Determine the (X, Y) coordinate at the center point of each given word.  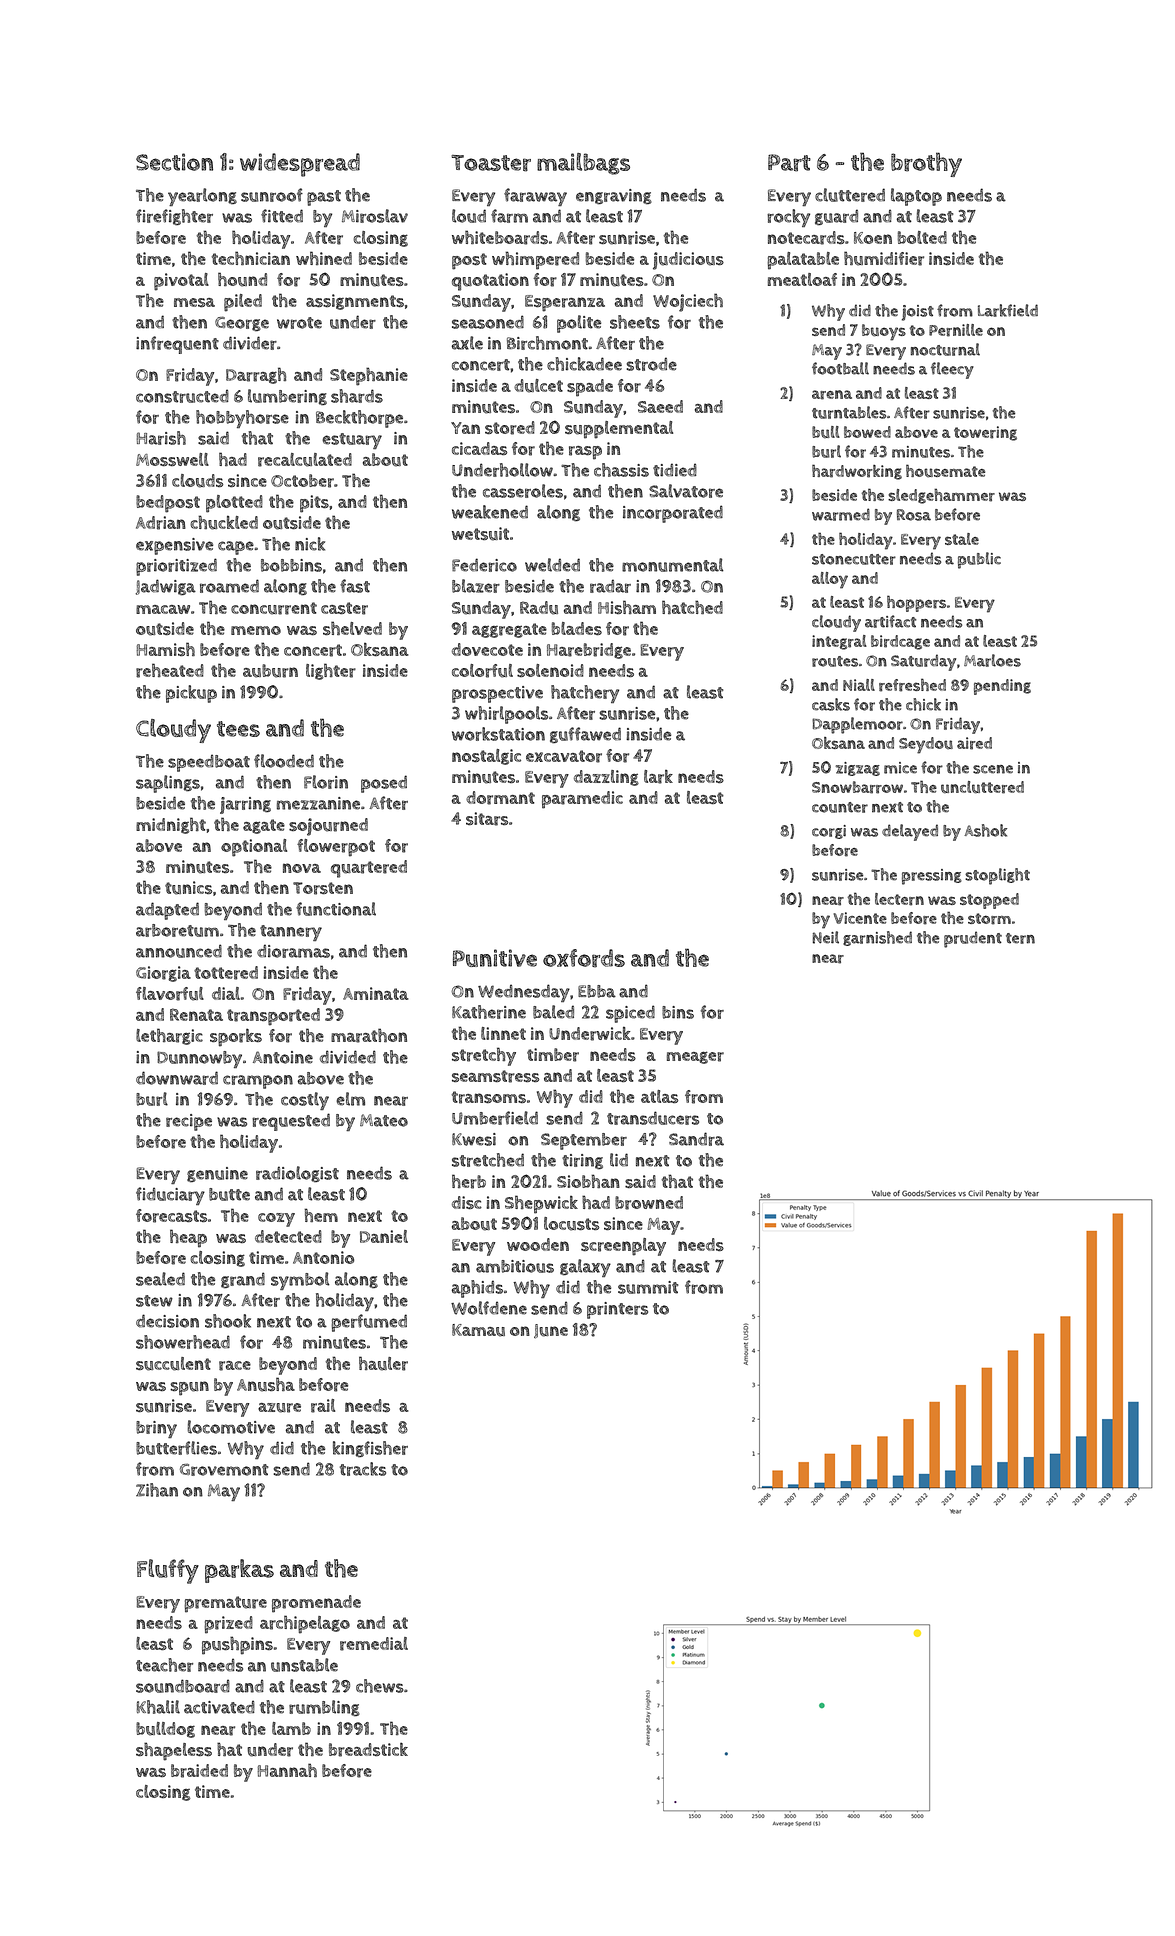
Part (789, 163)
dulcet (538, 386)
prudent (973, 939)
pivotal (181, 282)
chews (380, 1686)
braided (199, 1771)
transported (273, 1017)
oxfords (584, 958)
